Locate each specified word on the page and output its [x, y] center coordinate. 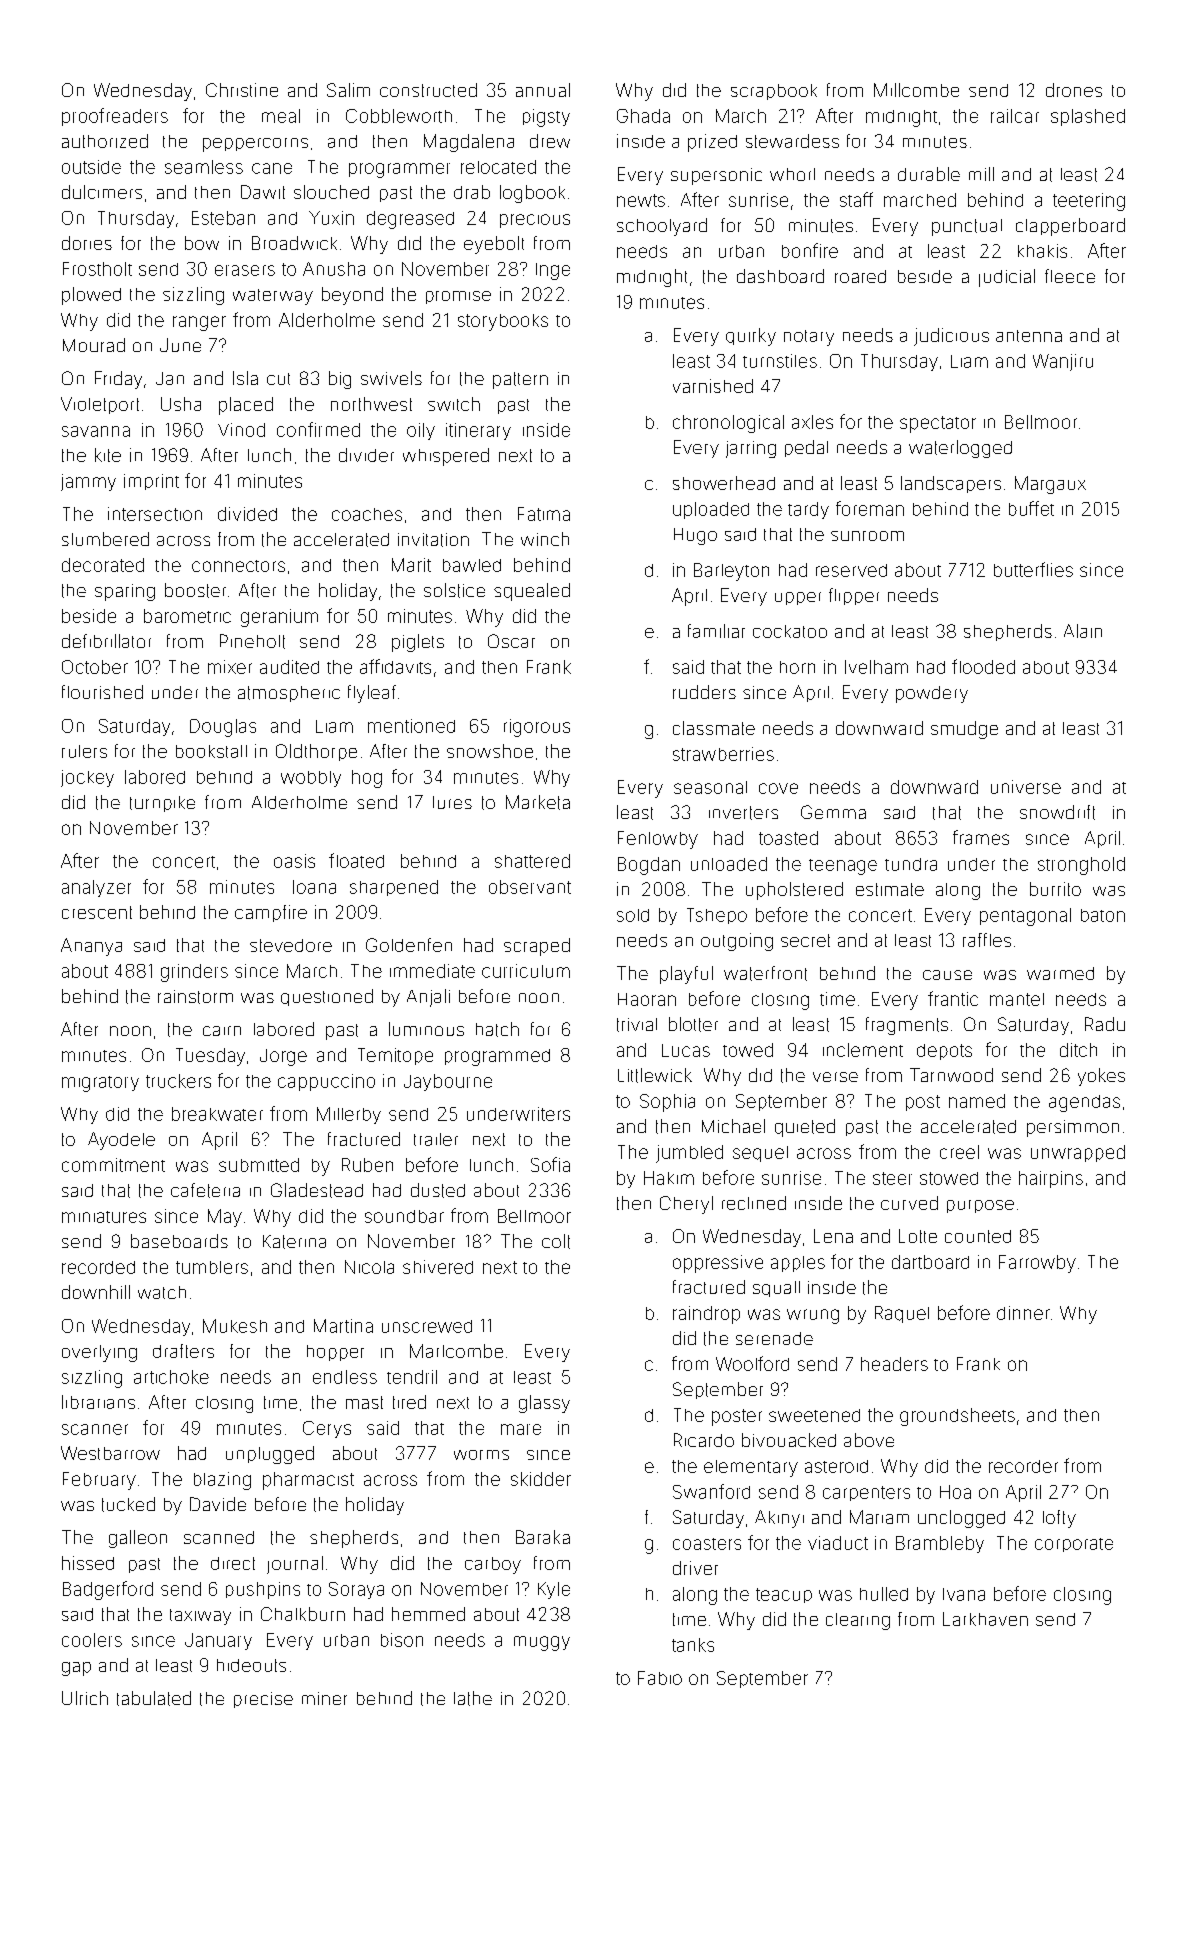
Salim [348, 90]
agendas [1084, 1103]
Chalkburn [303, 1614]
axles [812, 422]
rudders [704, 692]
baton [1103, 915]
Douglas [223, 728]
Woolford [752, 1363]
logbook [532, 194]
